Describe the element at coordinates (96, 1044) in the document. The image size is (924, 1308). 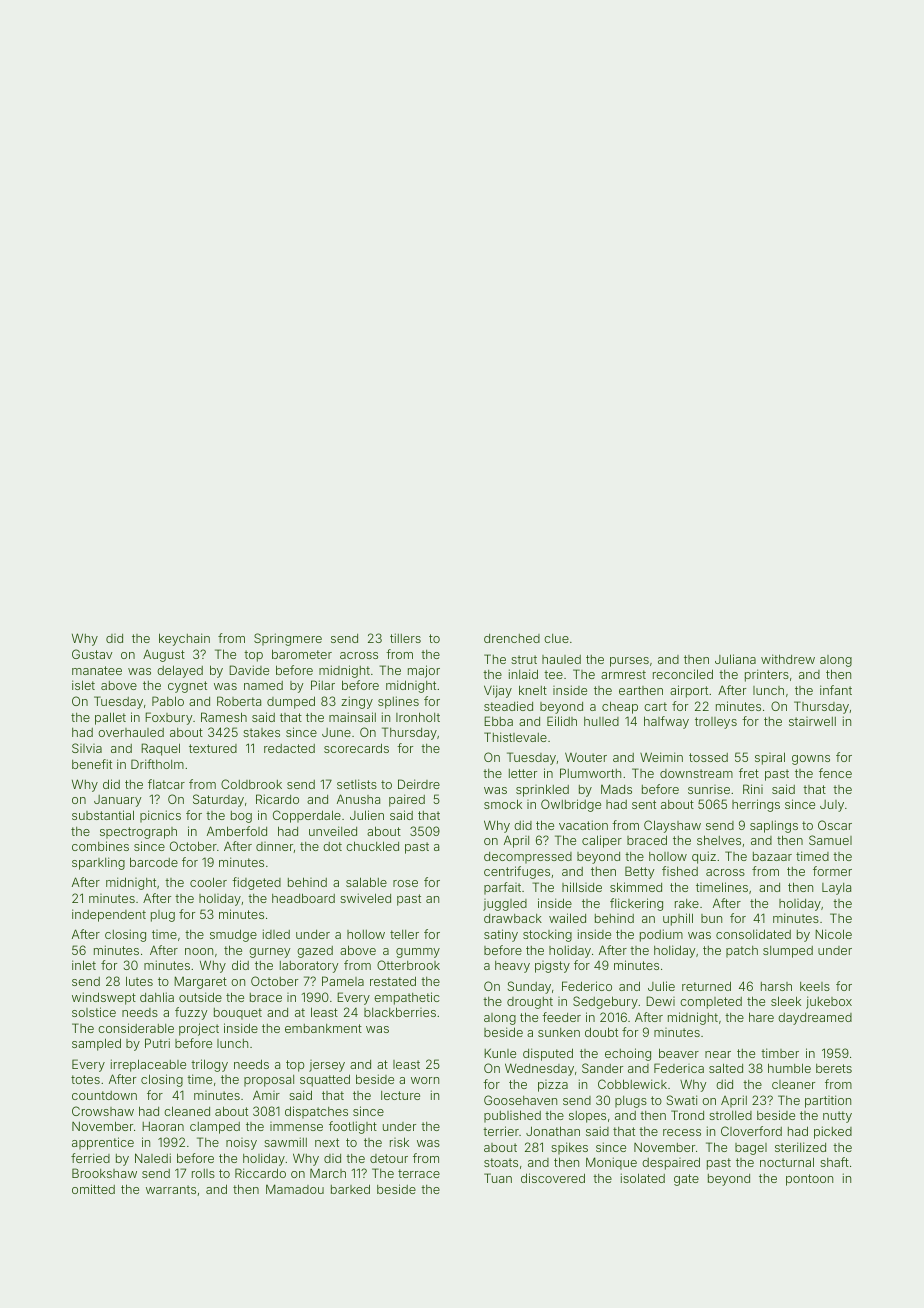
I see `sampled` at that location.
